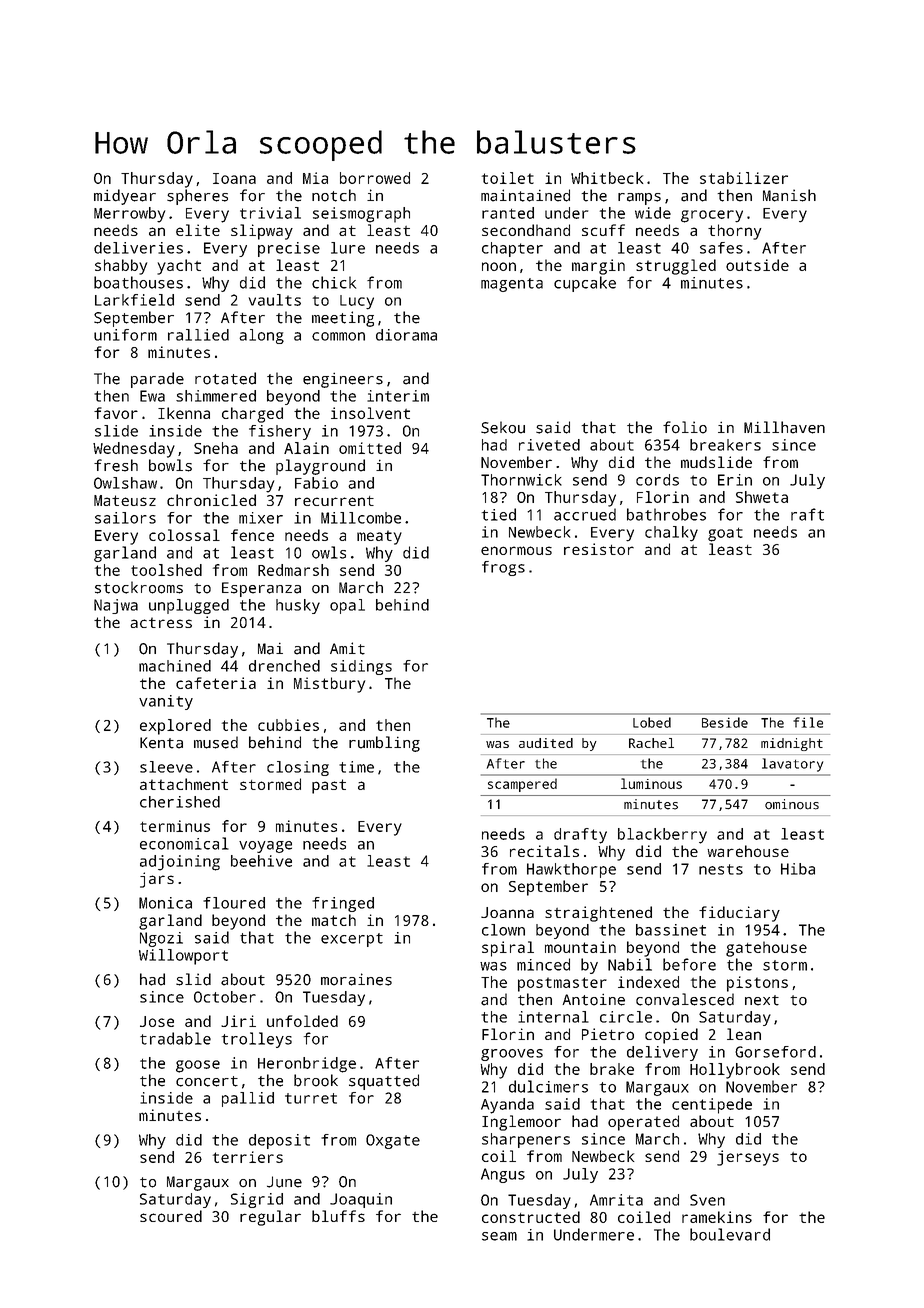  What do you see at coordinates (375, 178) in the screenshot?
I see `borrowed` at bounding box center [375, 178].
